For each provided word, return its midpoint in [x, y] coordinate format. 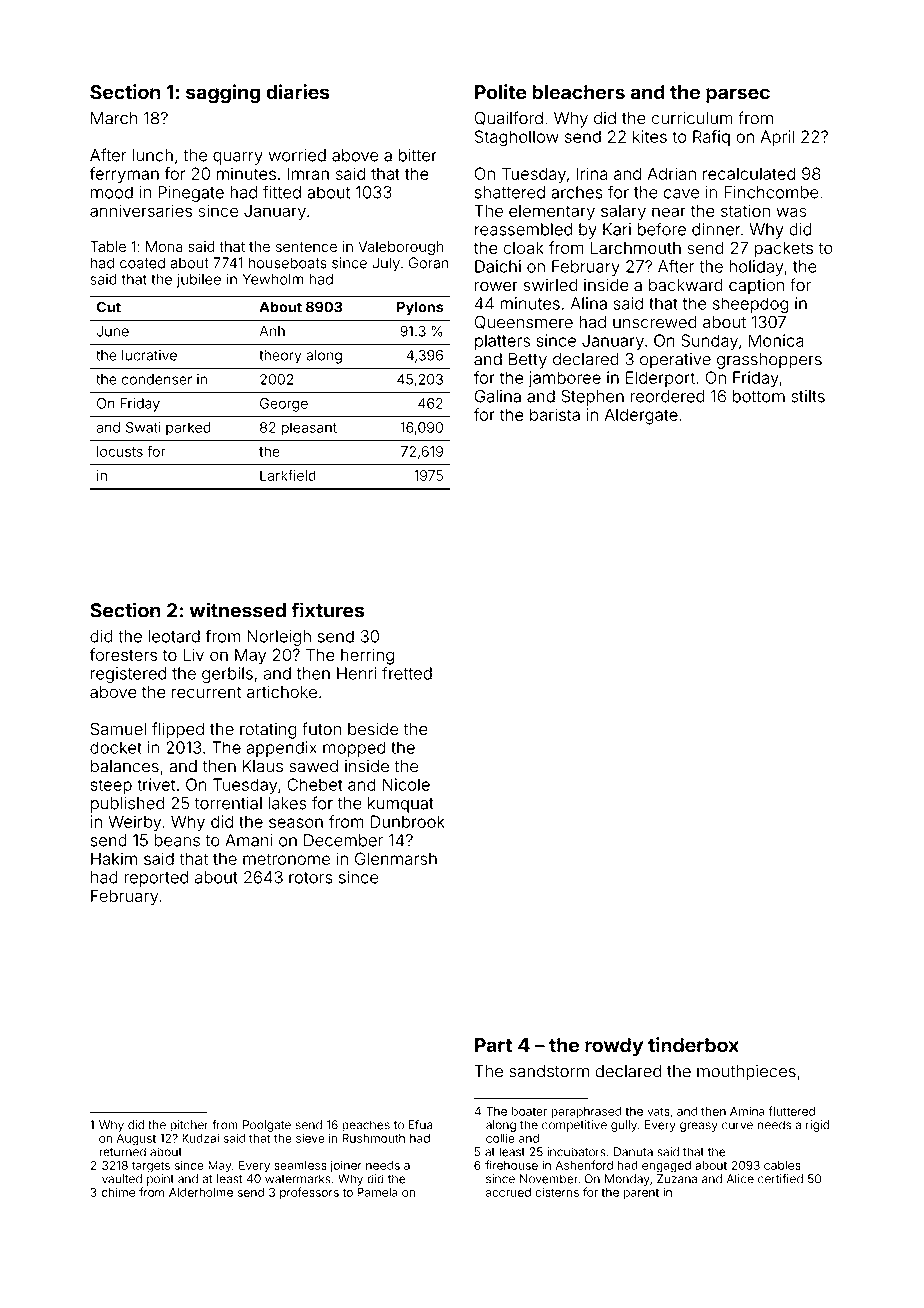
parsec [738, 95]
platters [502, 342]
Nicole [406, 784]
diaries [298, 92]
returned [122, 1152]
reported [156, 879]
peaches [366, 1126]
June [113, 331]
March [114, 118]
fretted [407, 673]
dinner [716, 229]
